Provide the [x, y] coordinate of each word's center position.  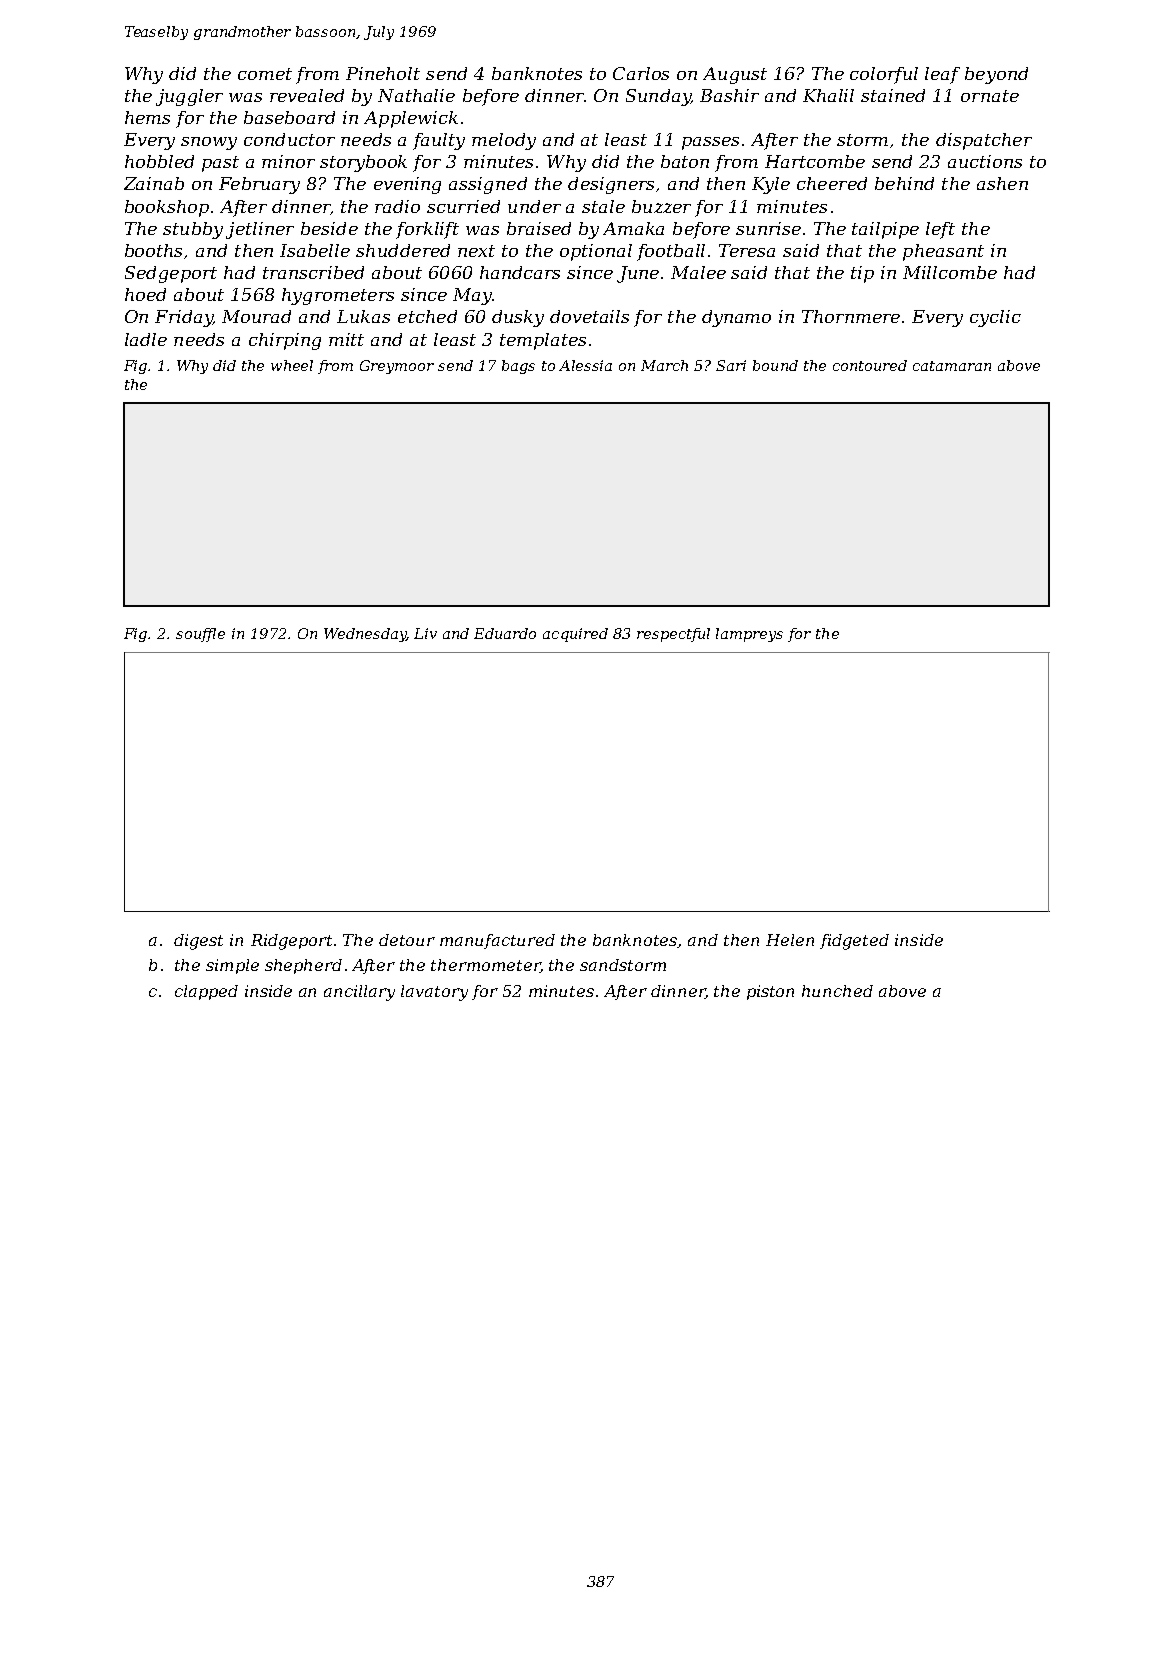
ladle [146, 339]
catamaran [952, 366]
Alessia [585, 365]
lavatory [434, 993]
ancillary [359, 993]
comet [265, 74]
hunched [837, 991]
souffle [200, 635]
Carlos [641, 73]
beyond [996, 75]
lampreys [749, 635]
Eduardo [505, 633]
